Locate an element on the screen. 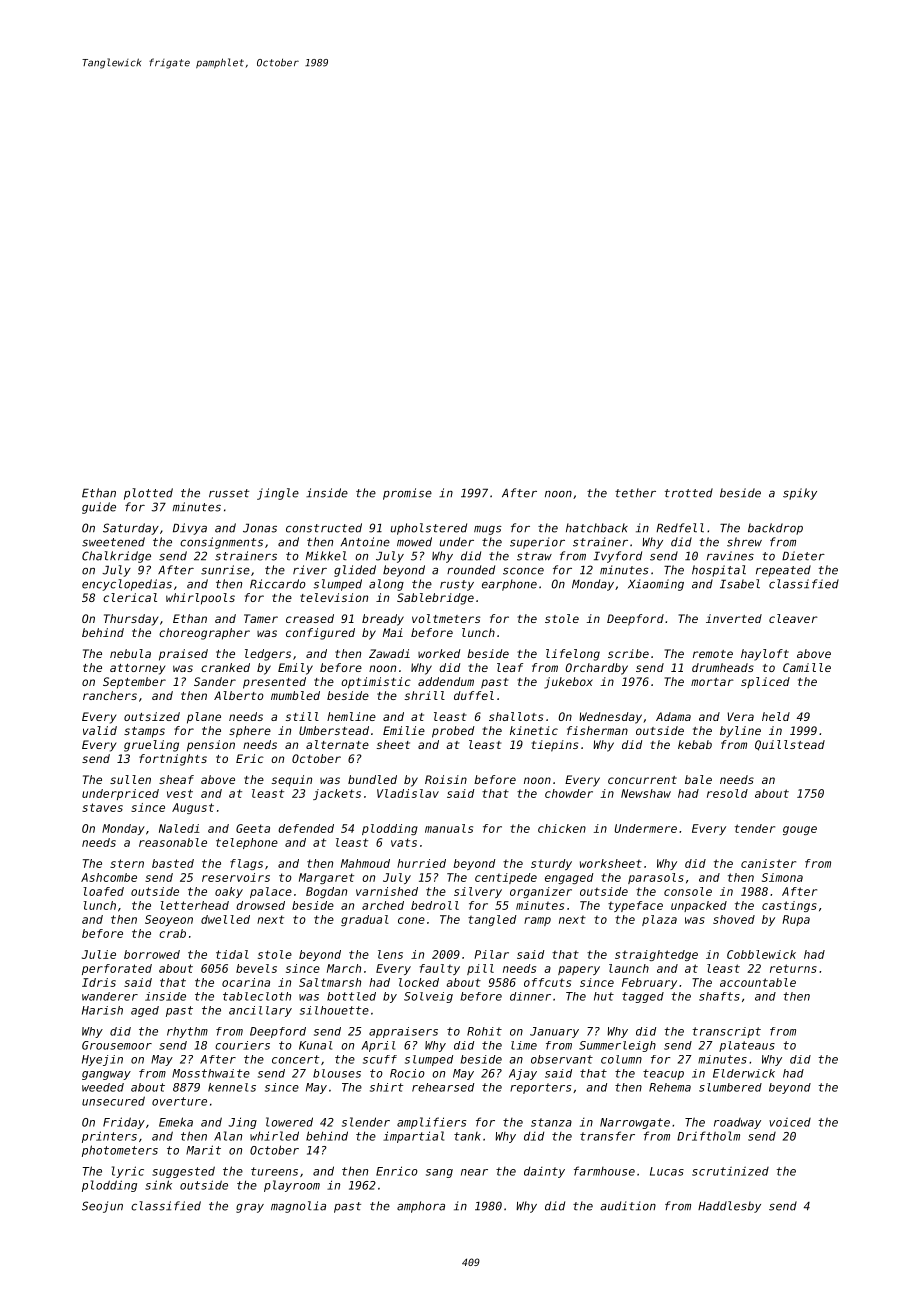 The image size is (924, 1308). audition is located at coordinates (628, 1206).
